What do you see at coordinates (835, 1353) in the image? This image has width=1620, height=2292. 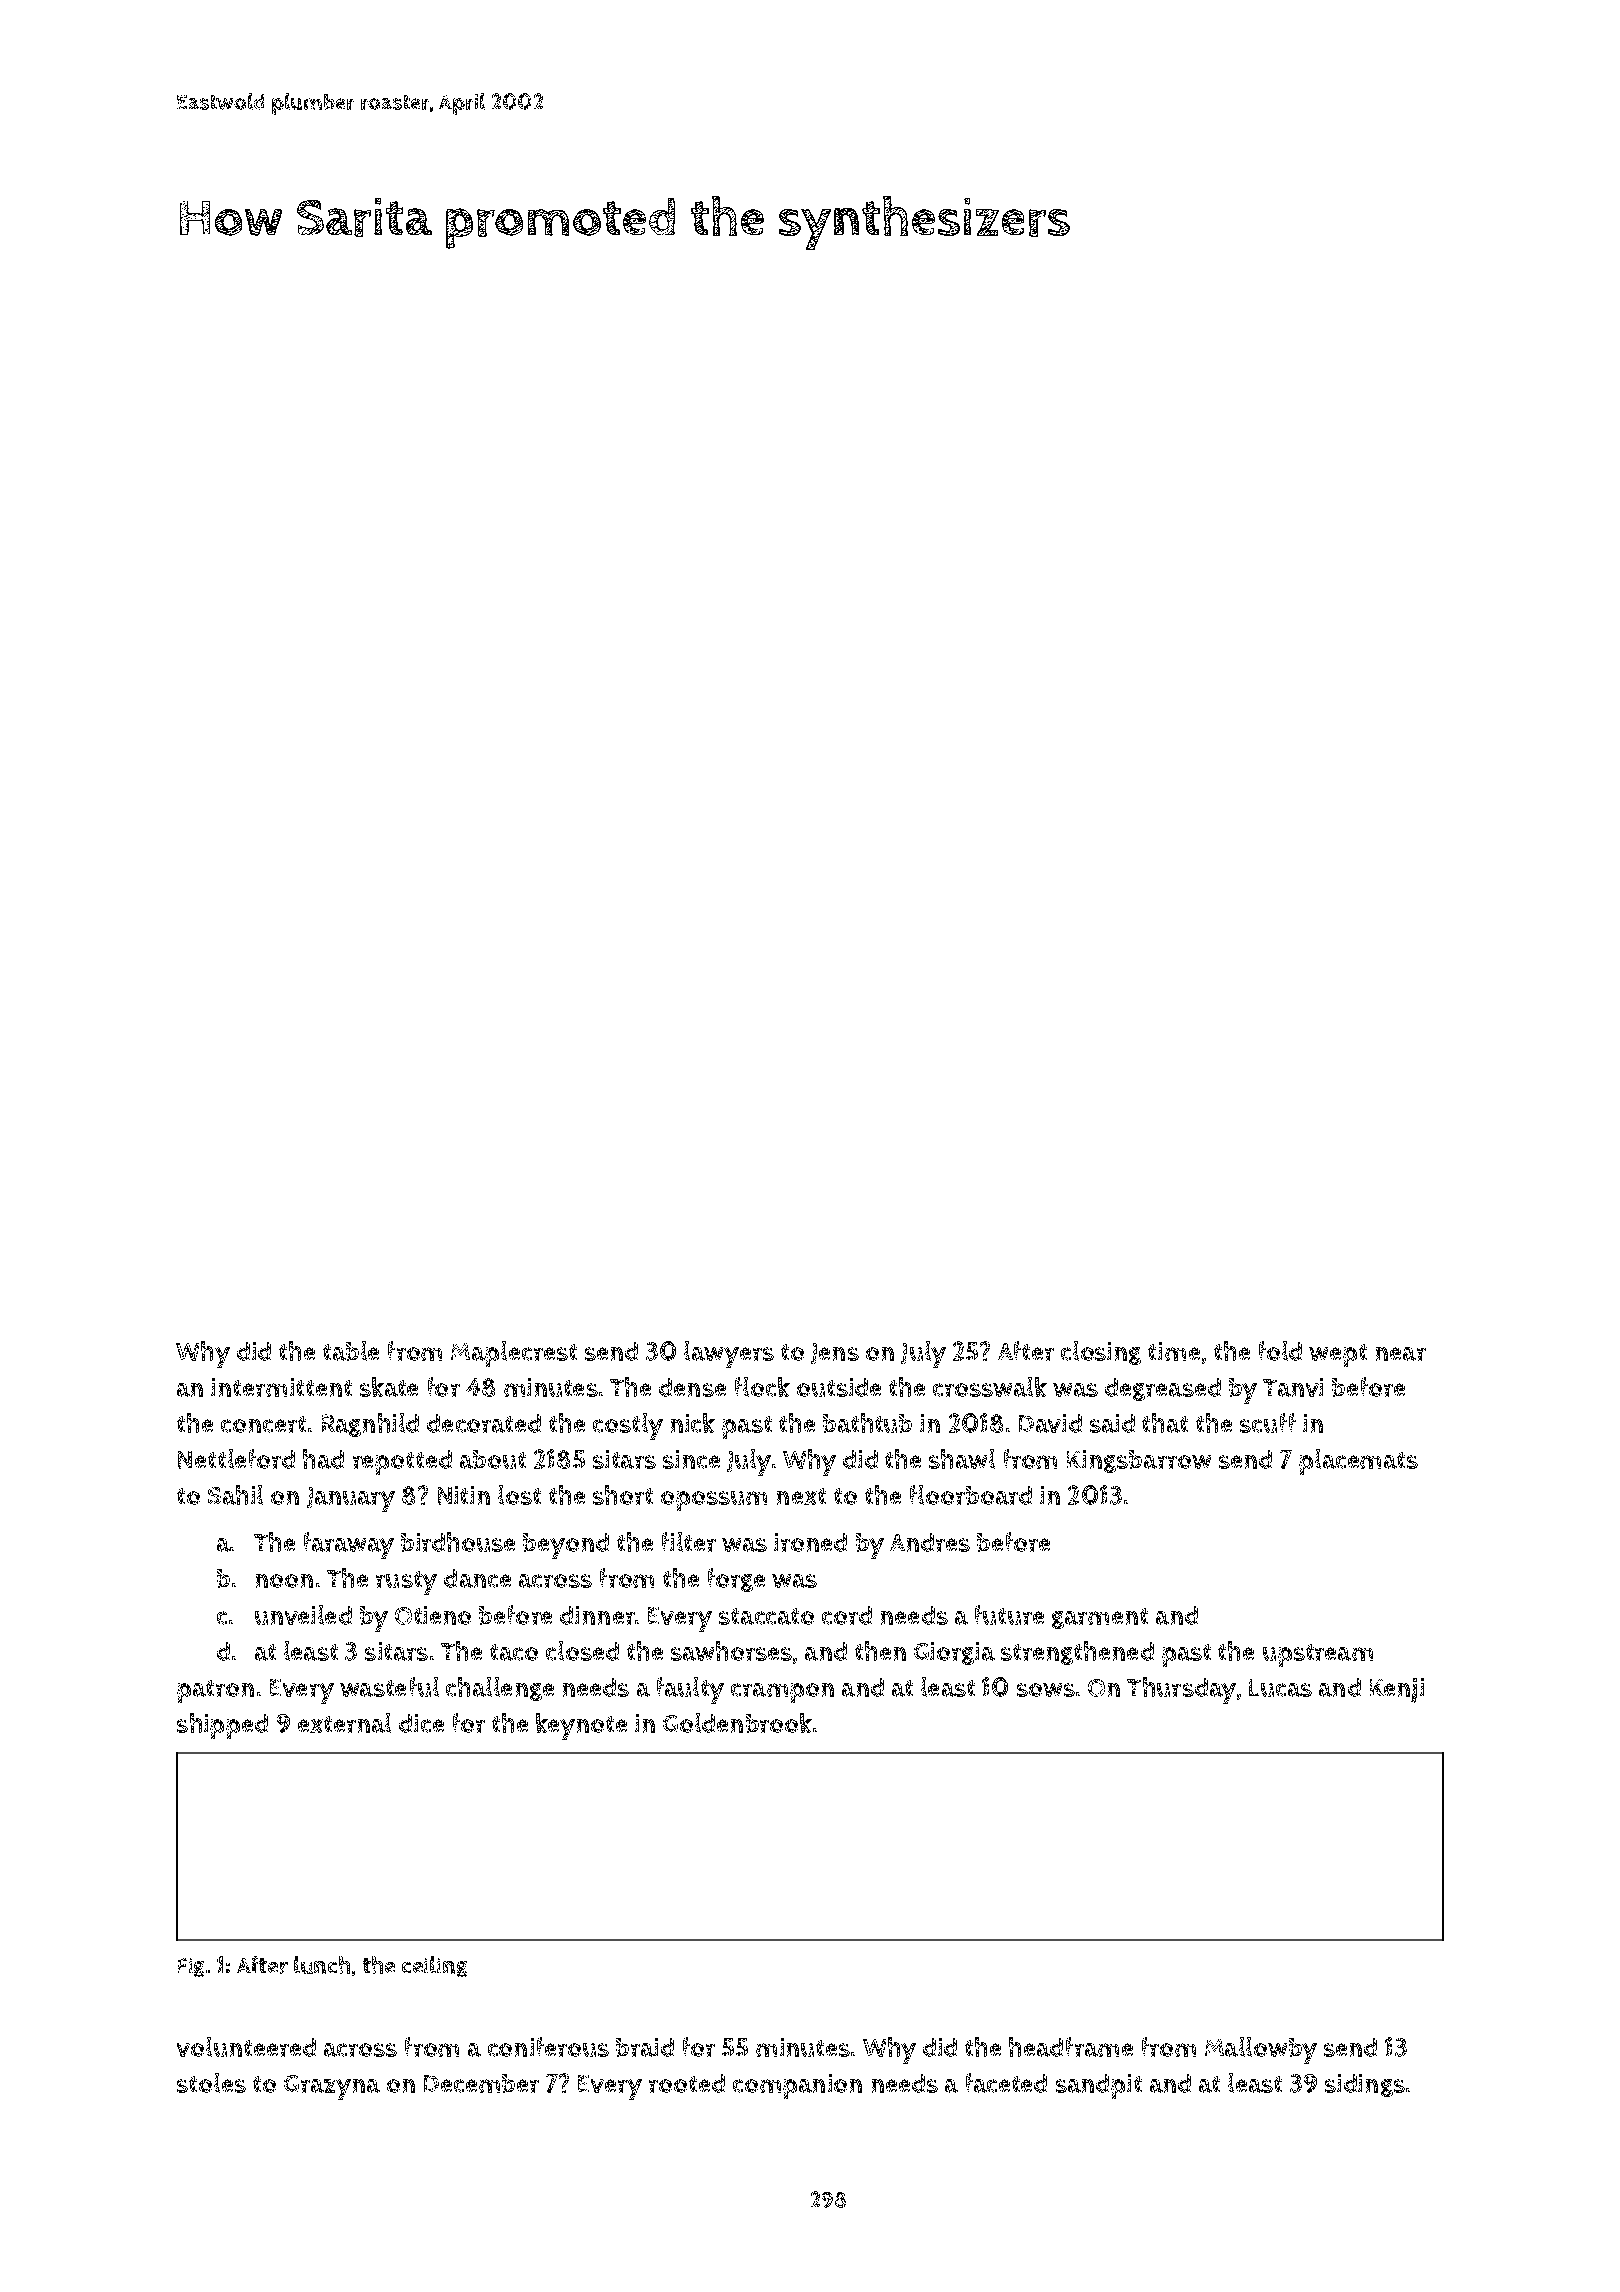 I see `Jens` at bounding box center [835, 1353].
